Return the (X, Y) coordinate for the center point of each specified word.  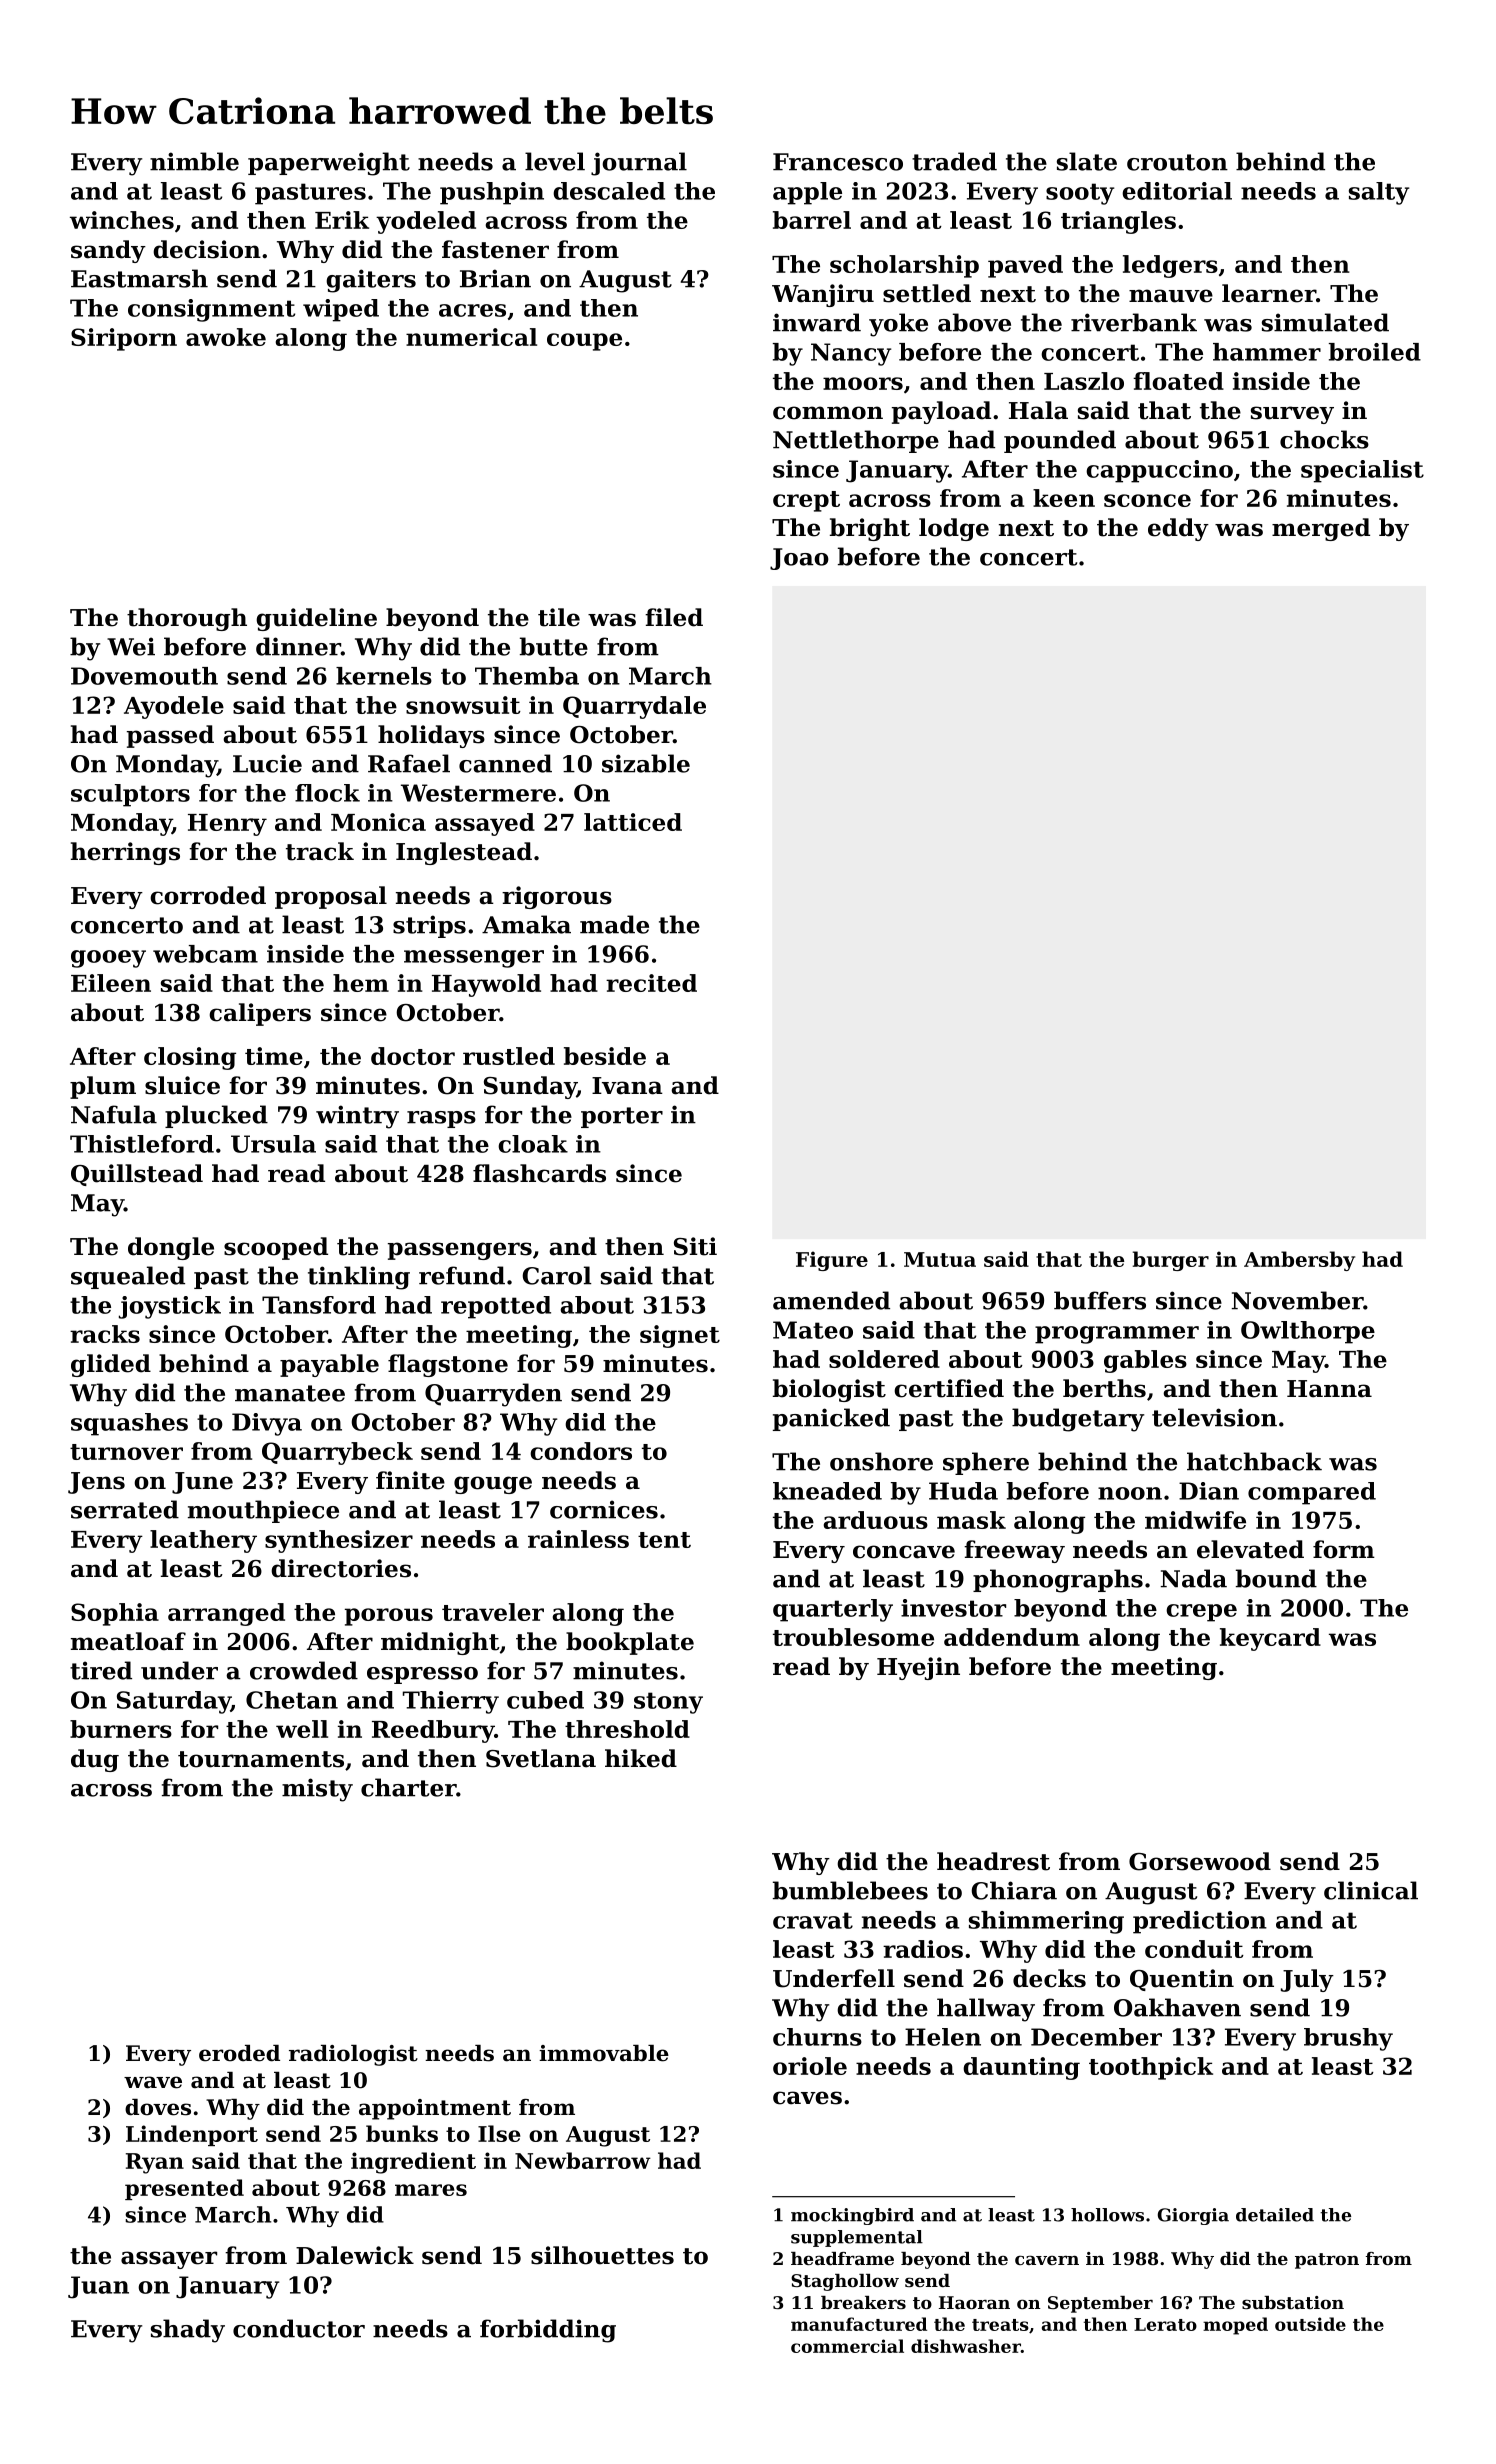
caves (807, 2098)
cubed (545, 1700)
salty (1379, 193)
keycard (1270, 1639)
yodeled (426, 222)
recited (651, 983)
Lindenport (192, 2135)
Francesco (838, 162)
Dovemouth (144, 676)
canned (505, 763)
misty (317, 1790)
